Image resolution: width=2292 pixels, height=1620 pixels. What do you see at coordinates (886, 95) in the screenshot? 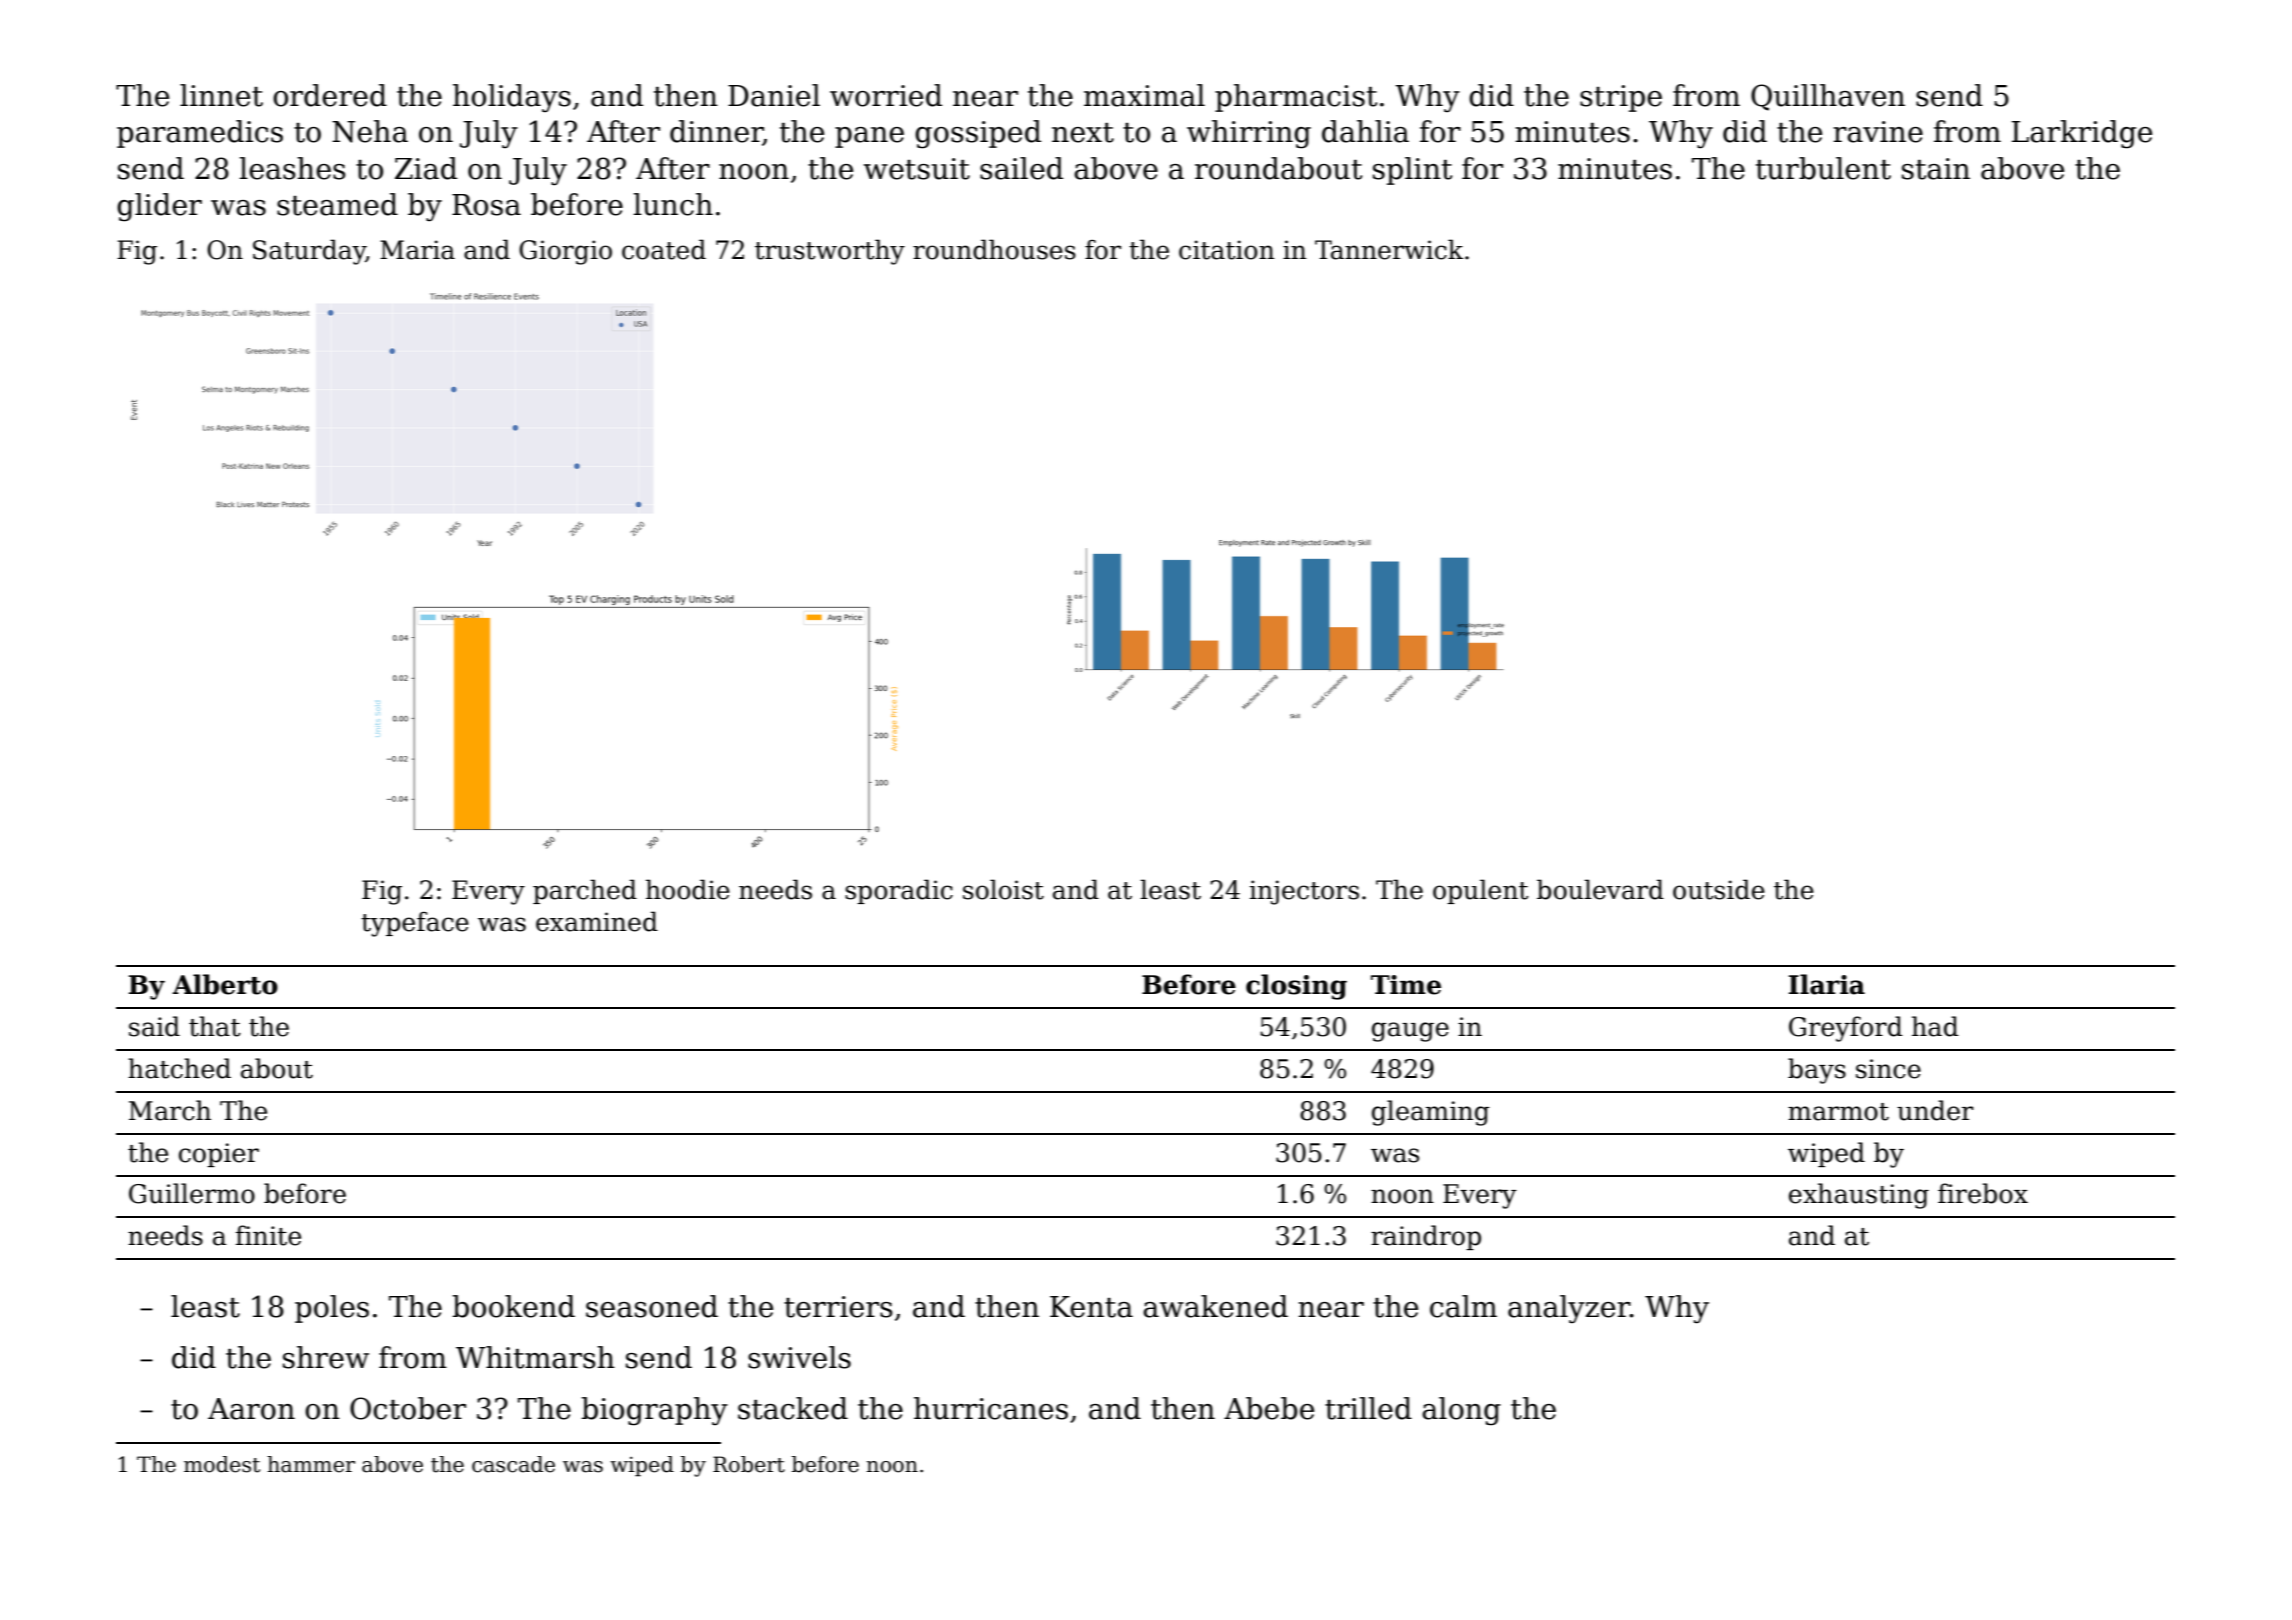
I see `worried` at bounding box center [886, 95].
